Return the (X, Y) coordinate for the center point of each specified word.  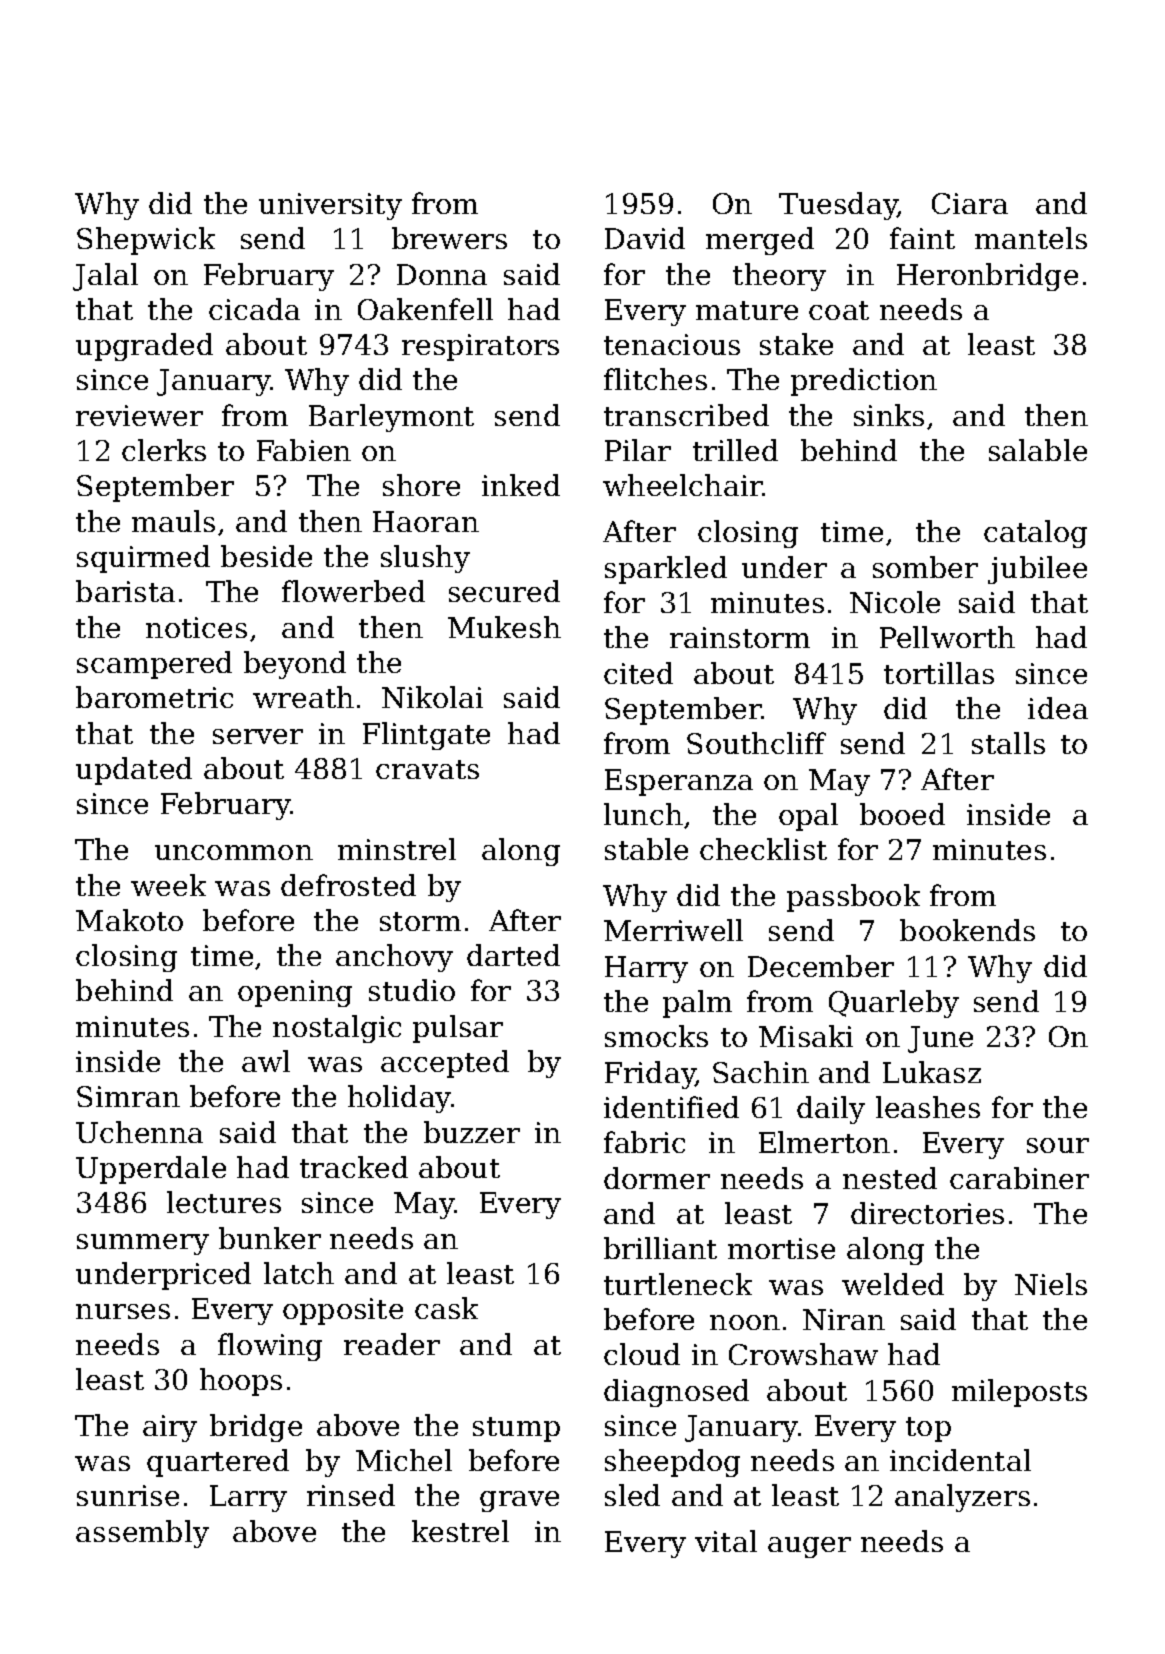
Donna (442, 274)
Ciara (970, 203)
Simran (128, 1096)
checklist (763, 849)
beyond (295, 665)
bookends (967, 930)
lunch (643, 814)
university (330, 206)
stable (646, 849)
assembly (142, 1534)
